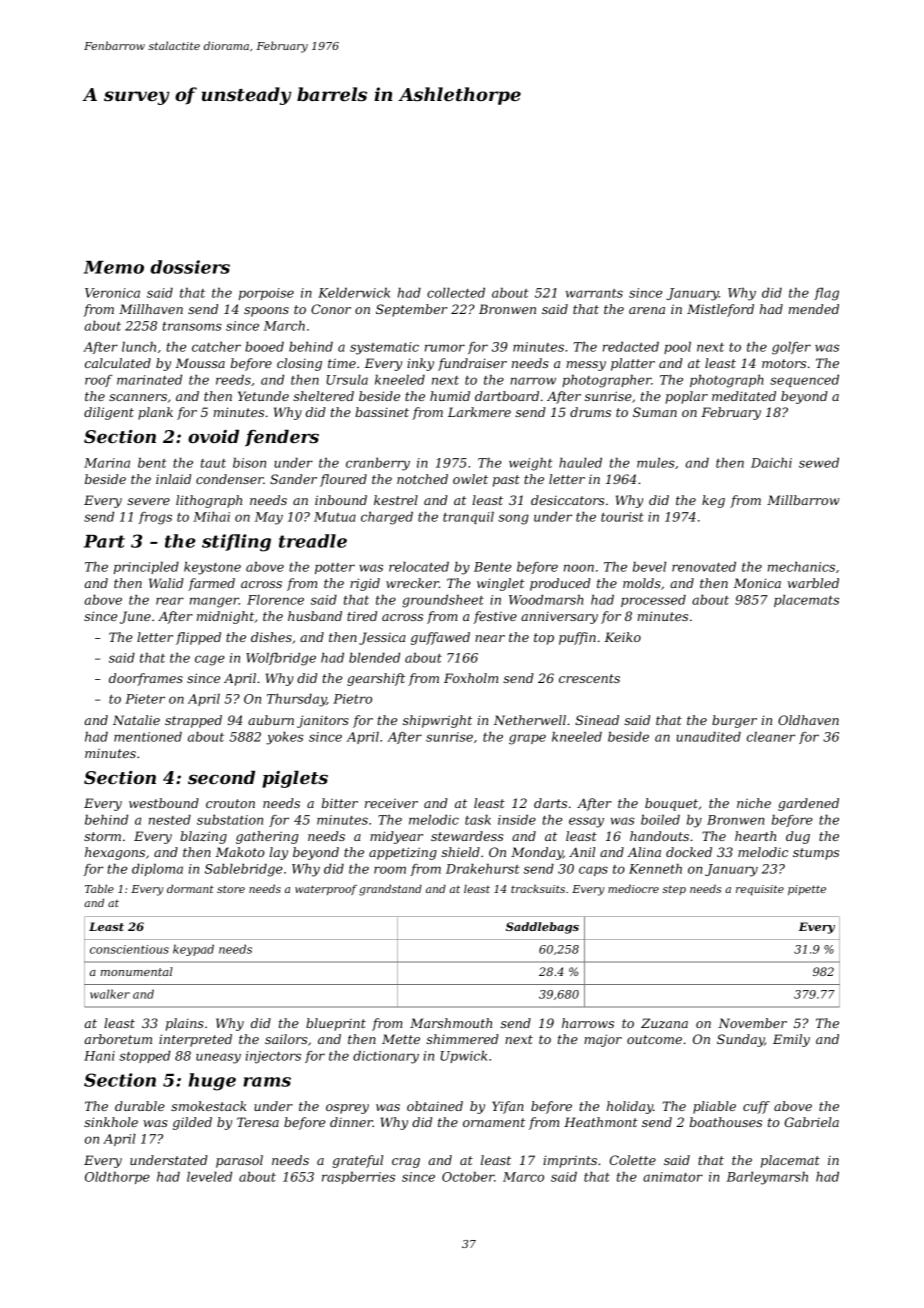  Describe the element at coordinates (826, 294) in the page. I see `flag` at that location.
